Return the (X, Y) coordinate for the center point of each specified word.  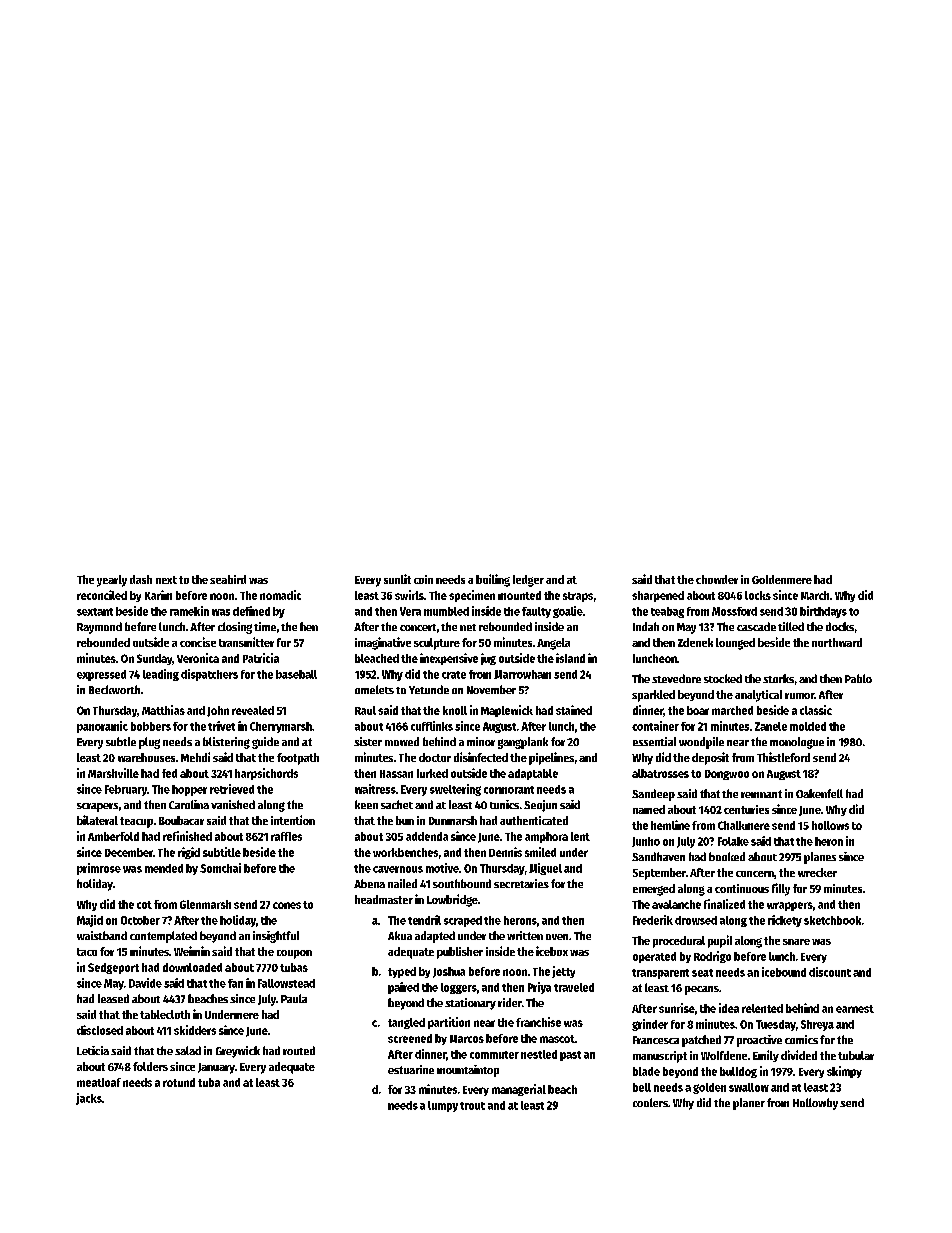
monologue (797, 743)
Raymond (99, 628)
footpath (298, 759)
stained (574, 710)
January (216, 1068)
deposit (710, 758)
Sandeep (653, 795)
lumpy (443, 1106)
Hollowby (815, 1104)
